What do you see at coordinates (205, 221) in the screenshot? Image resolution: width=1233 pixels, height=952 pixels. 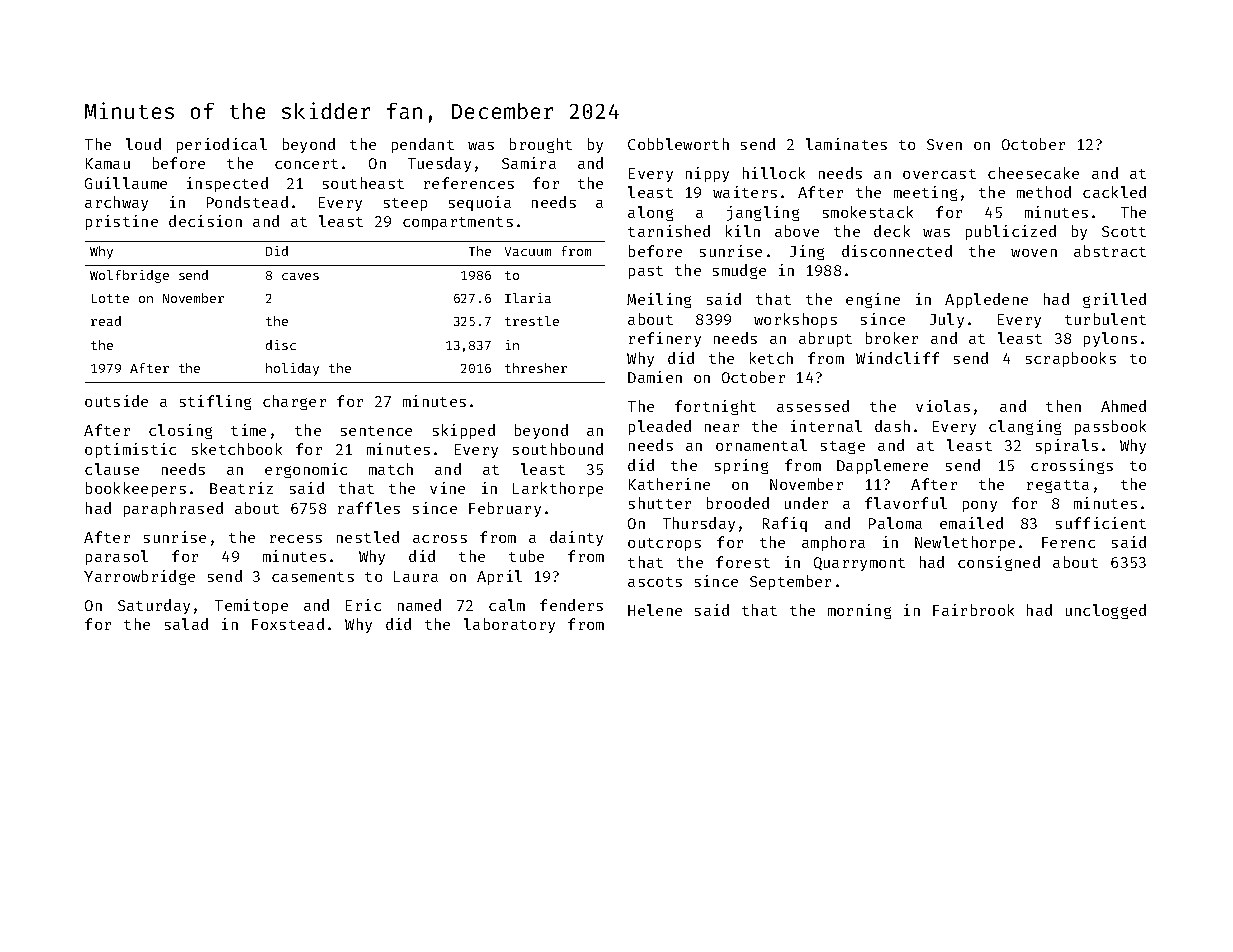 I see `decision` at bounding box center [205, 221].
